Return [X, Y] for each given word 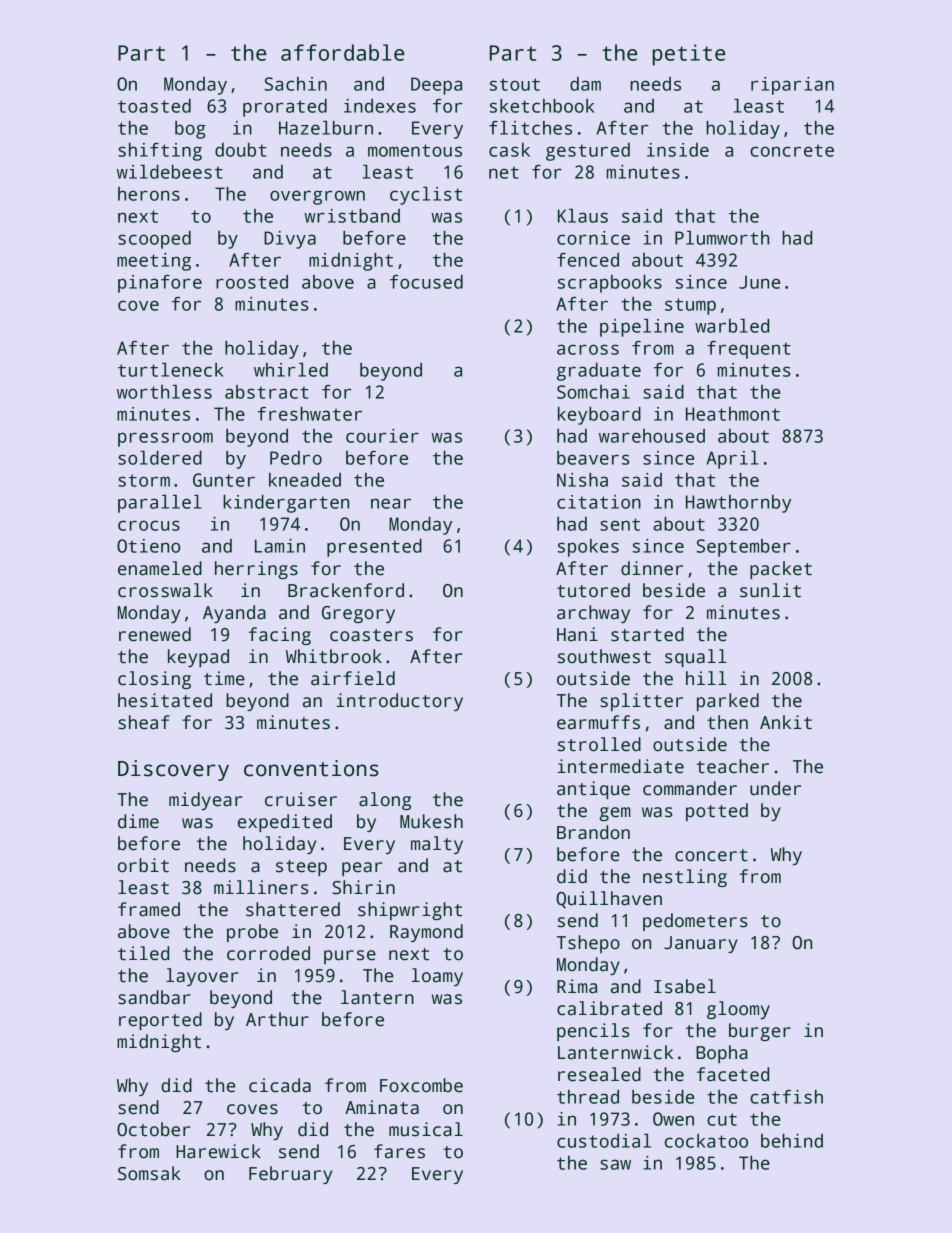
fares [399, 1151]
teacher [733, 766]
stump [690, 306]
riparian [792, 86]
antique [593, 790]
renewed [155, 634]
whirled [291, 370]
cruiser [301, 799]
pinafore [160, 284]
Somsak [149, 1173]
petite [689, 55]
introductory [399, 702]
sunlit [770, 590]
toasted [154, 106]
